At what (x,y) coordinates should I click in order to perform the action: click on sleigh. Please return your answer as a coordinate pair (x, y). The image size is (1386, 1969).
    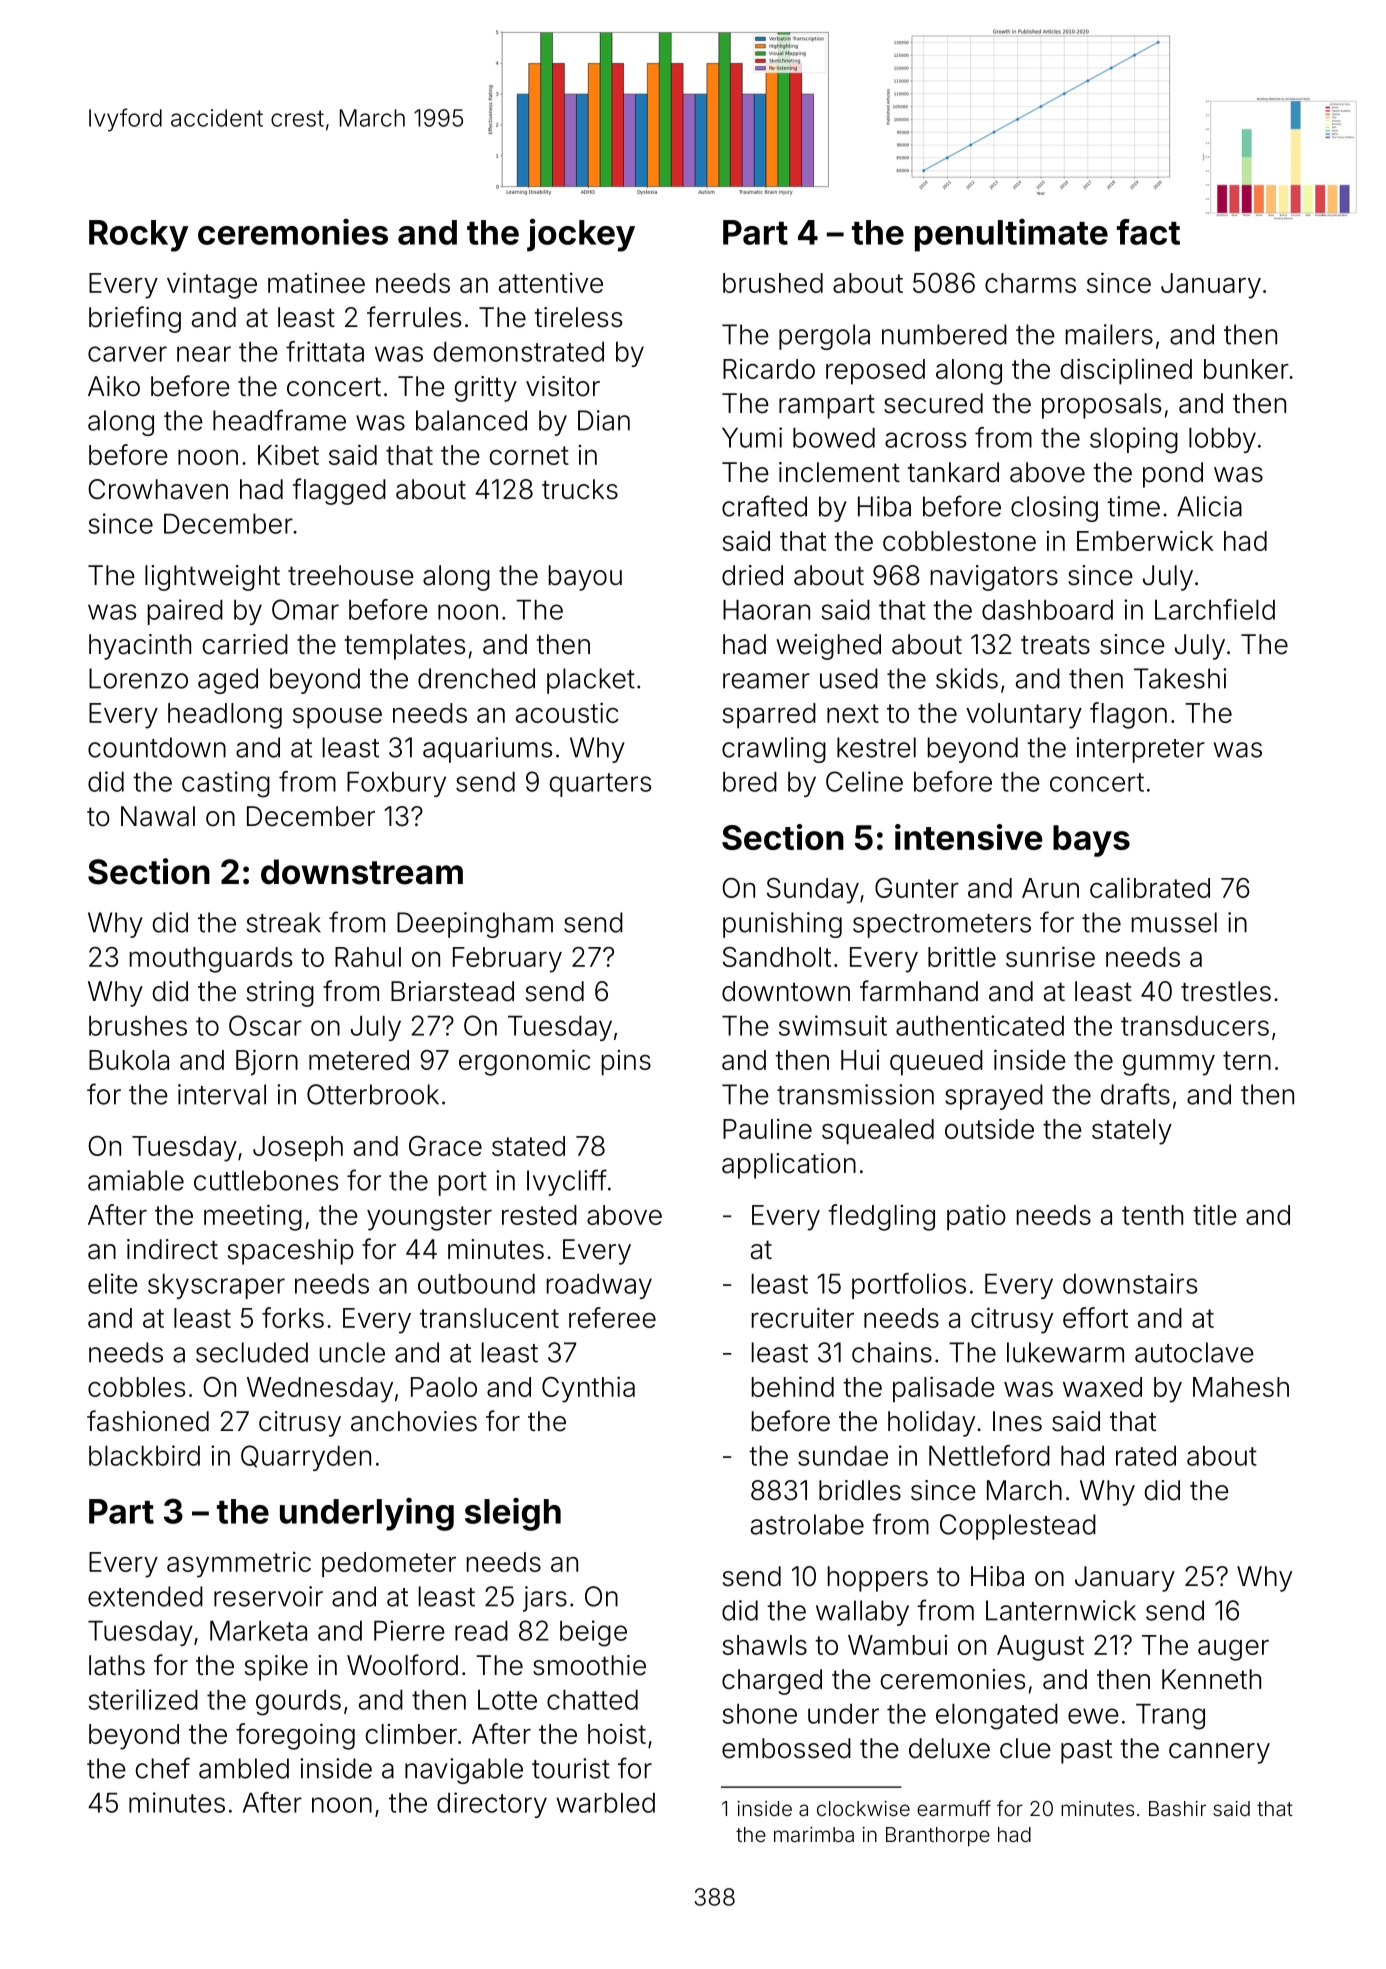
    Looking at the image, I should click on (513, 1514).
